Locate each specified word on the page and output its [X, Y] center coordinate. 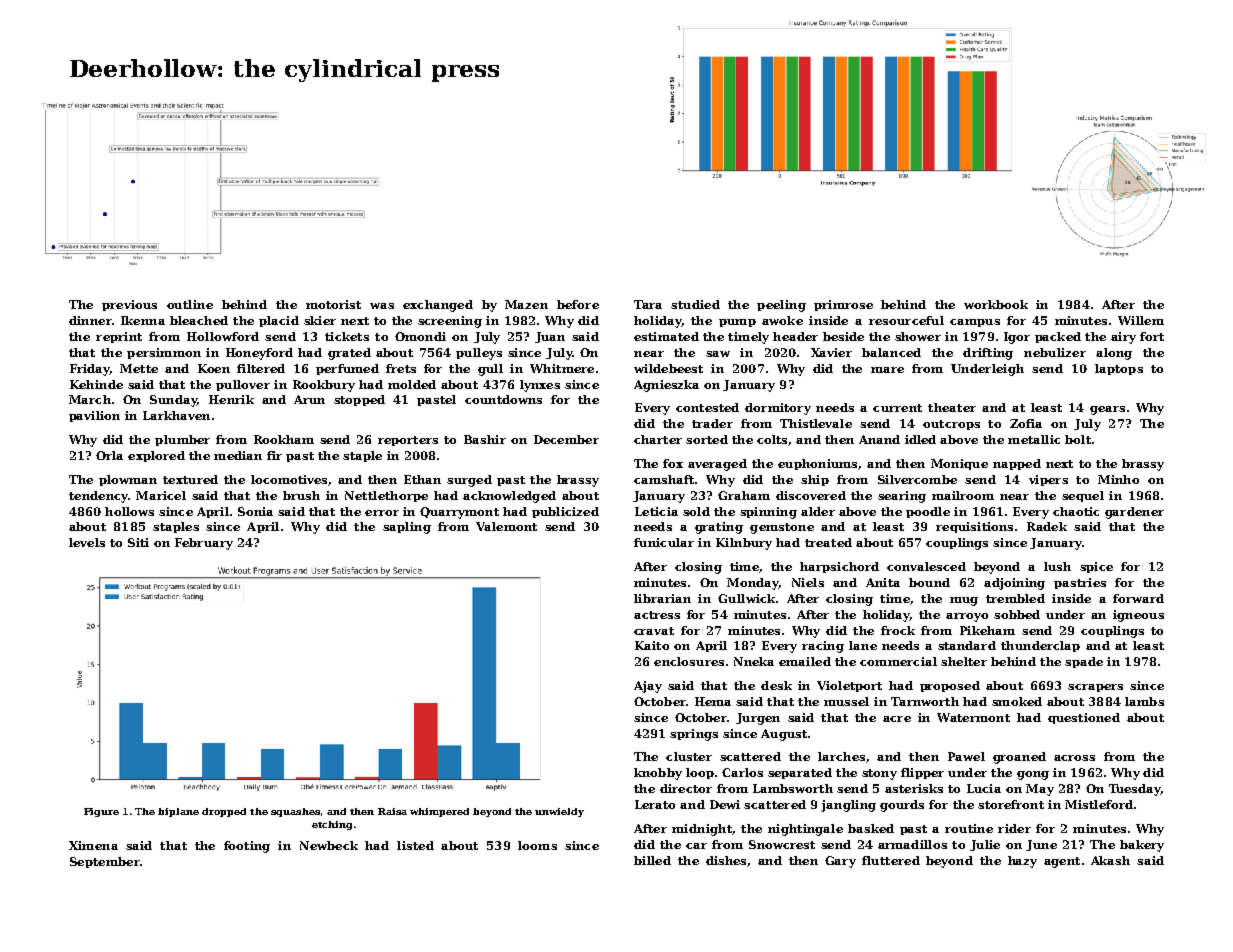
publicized [565, 512]
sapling [407, 528]
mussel [846, 701]
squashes [295, 812]
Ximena [93, 845]
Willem [1141, 320]
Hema [713, 701]
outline [190, 304]
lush [1057, 566]
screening [450, 322]
